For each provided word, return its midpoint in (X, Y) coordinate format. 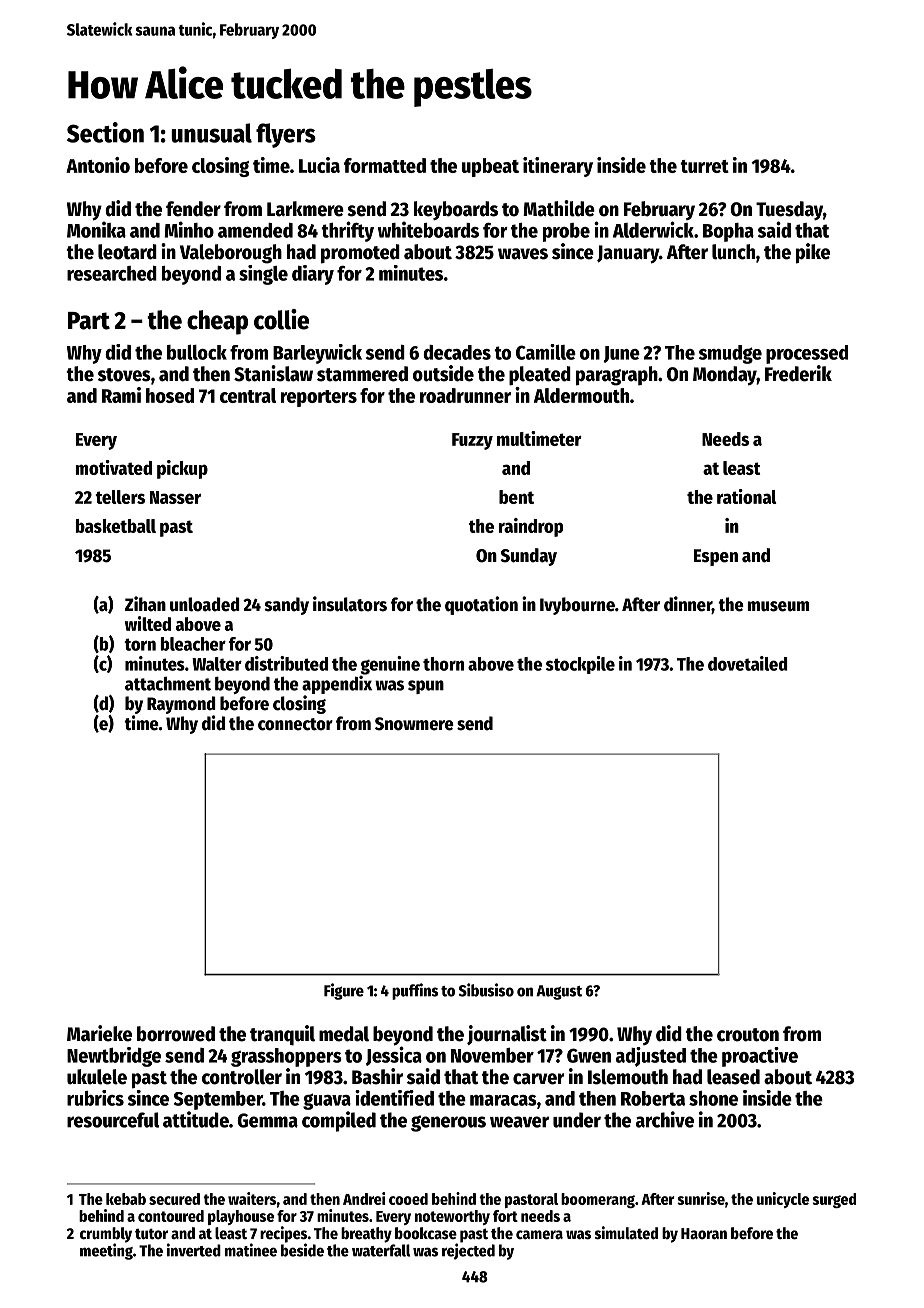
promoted (360, 254)
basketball (116, 526)
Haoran (704, 1234)
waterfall (381, 1250)
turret (704, 166)
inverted (194, 1250)
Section (105, 132)
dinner (688, 605)
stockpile (580, 665)
